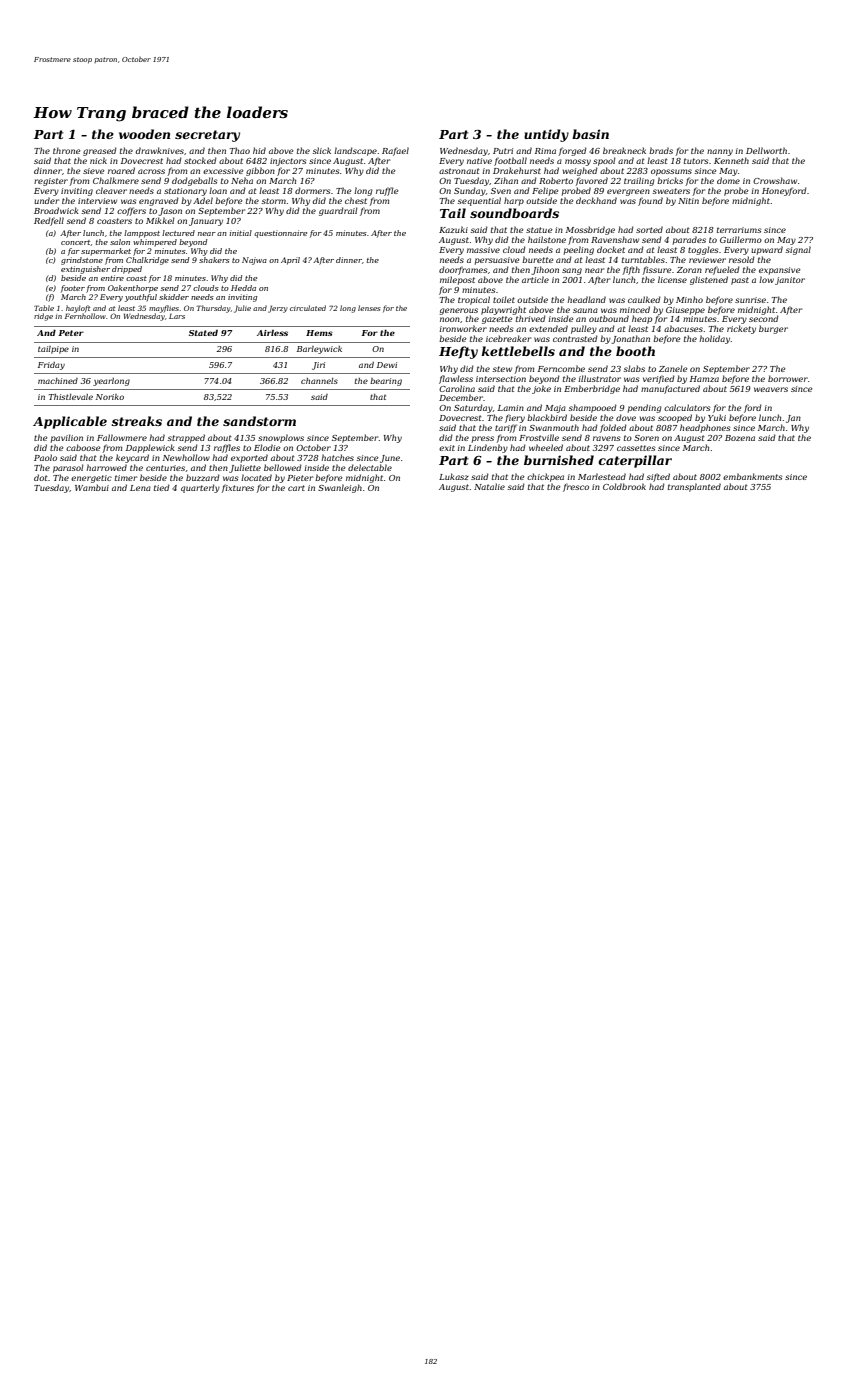  I want to click on under, so click(46, 200).
